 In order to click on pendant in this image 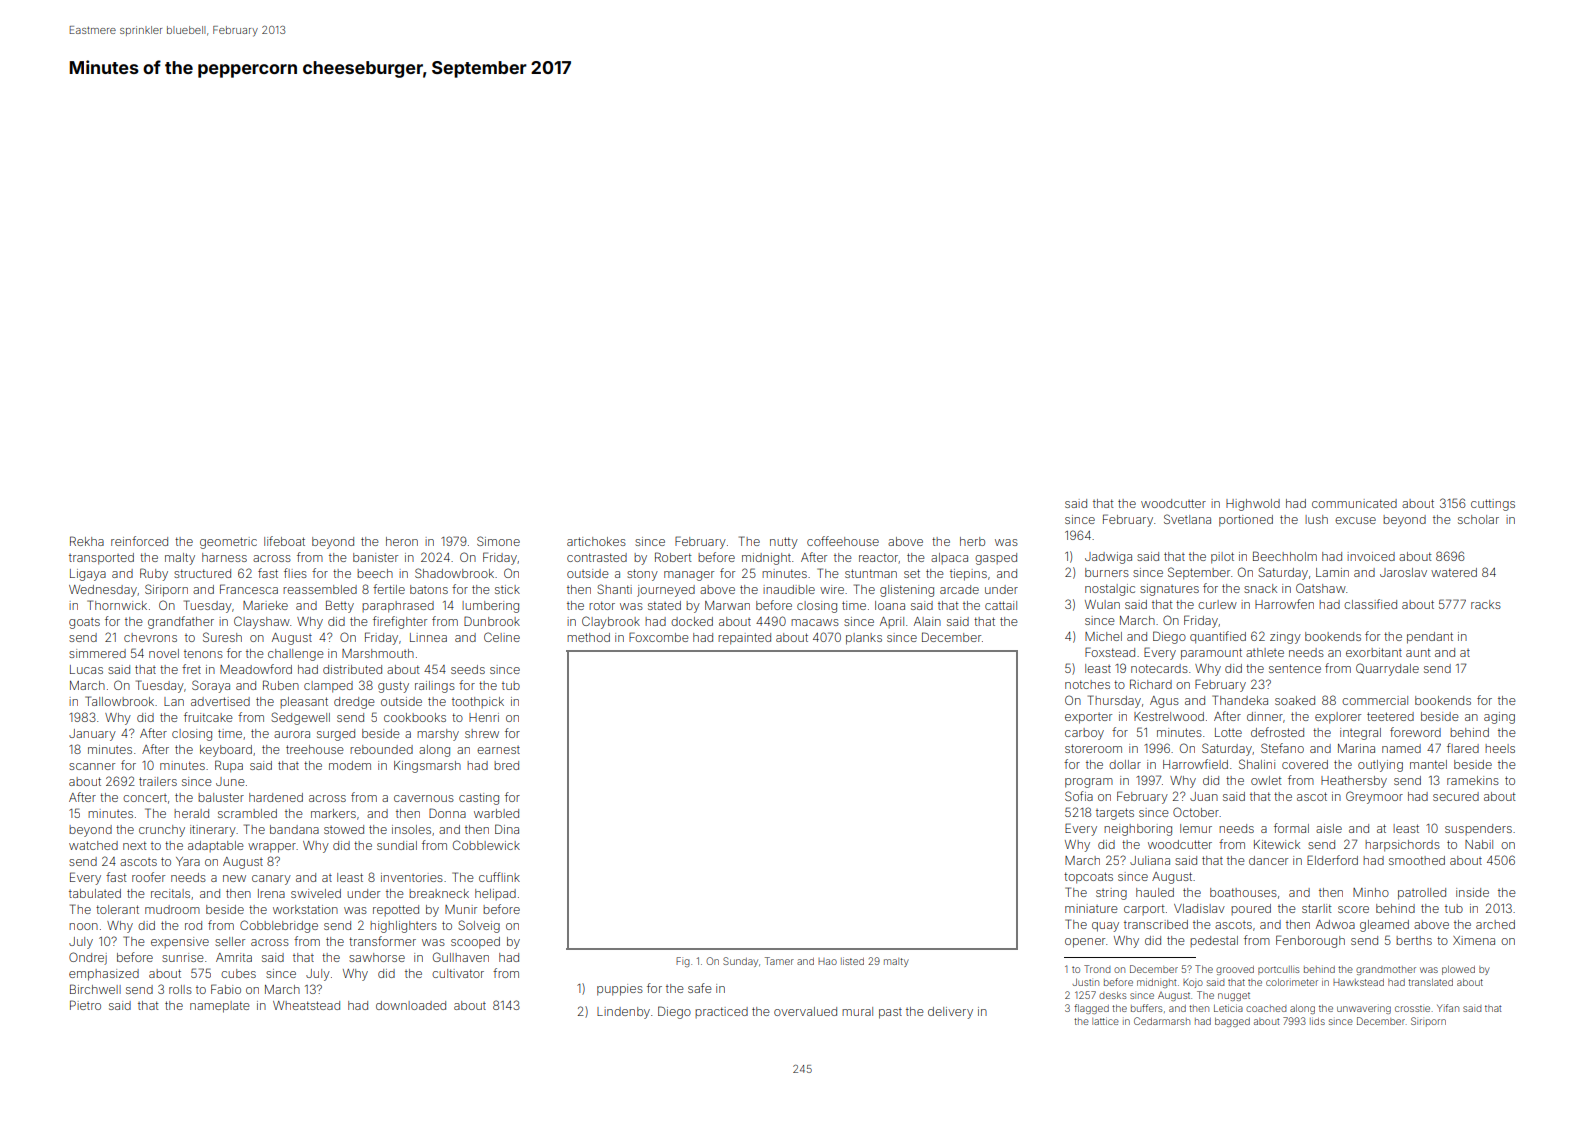, I will do `click(1430, 638)`.
